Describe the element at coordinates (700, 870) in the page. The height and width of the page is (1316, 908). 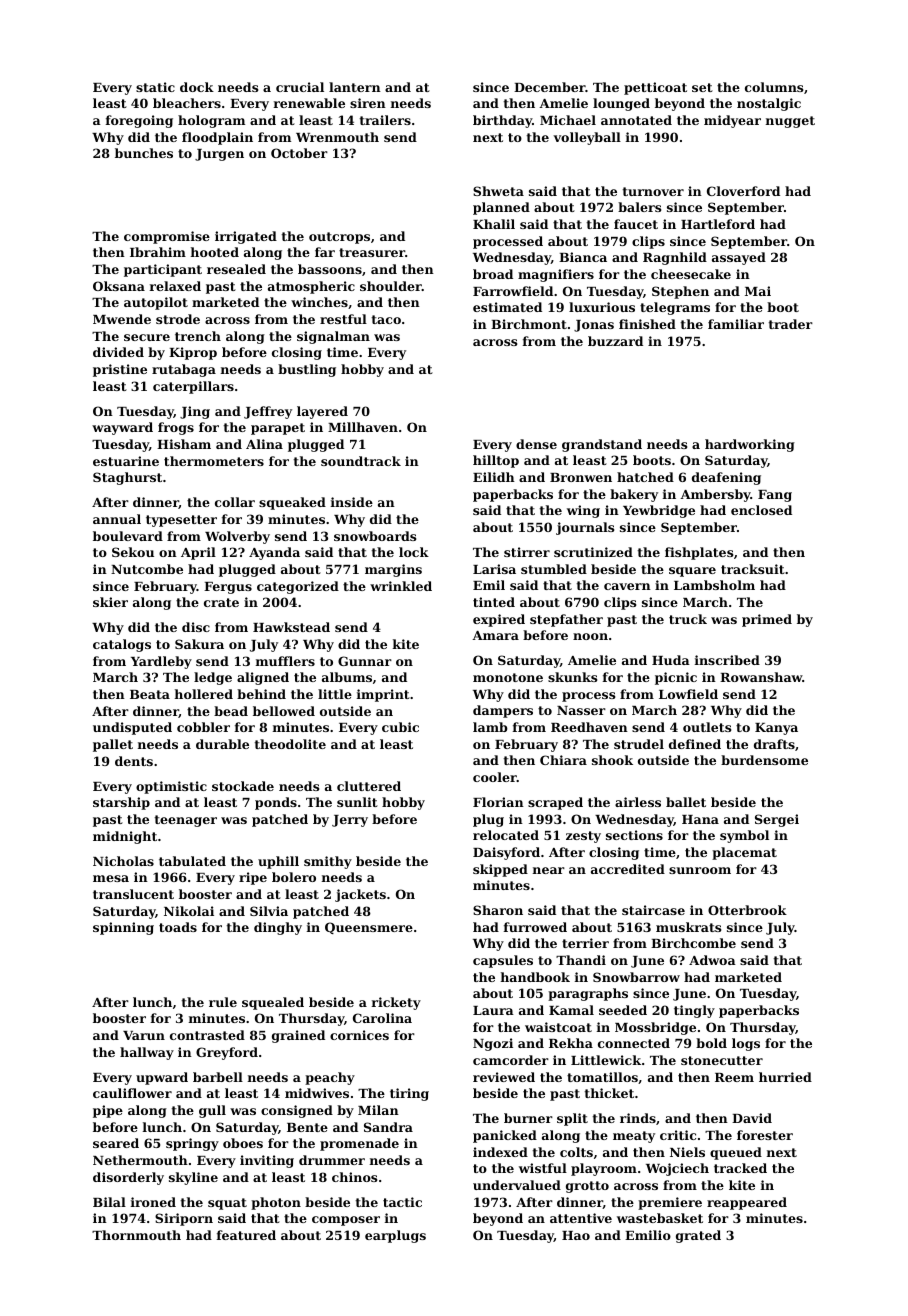
I see `sunroom` at that location.
